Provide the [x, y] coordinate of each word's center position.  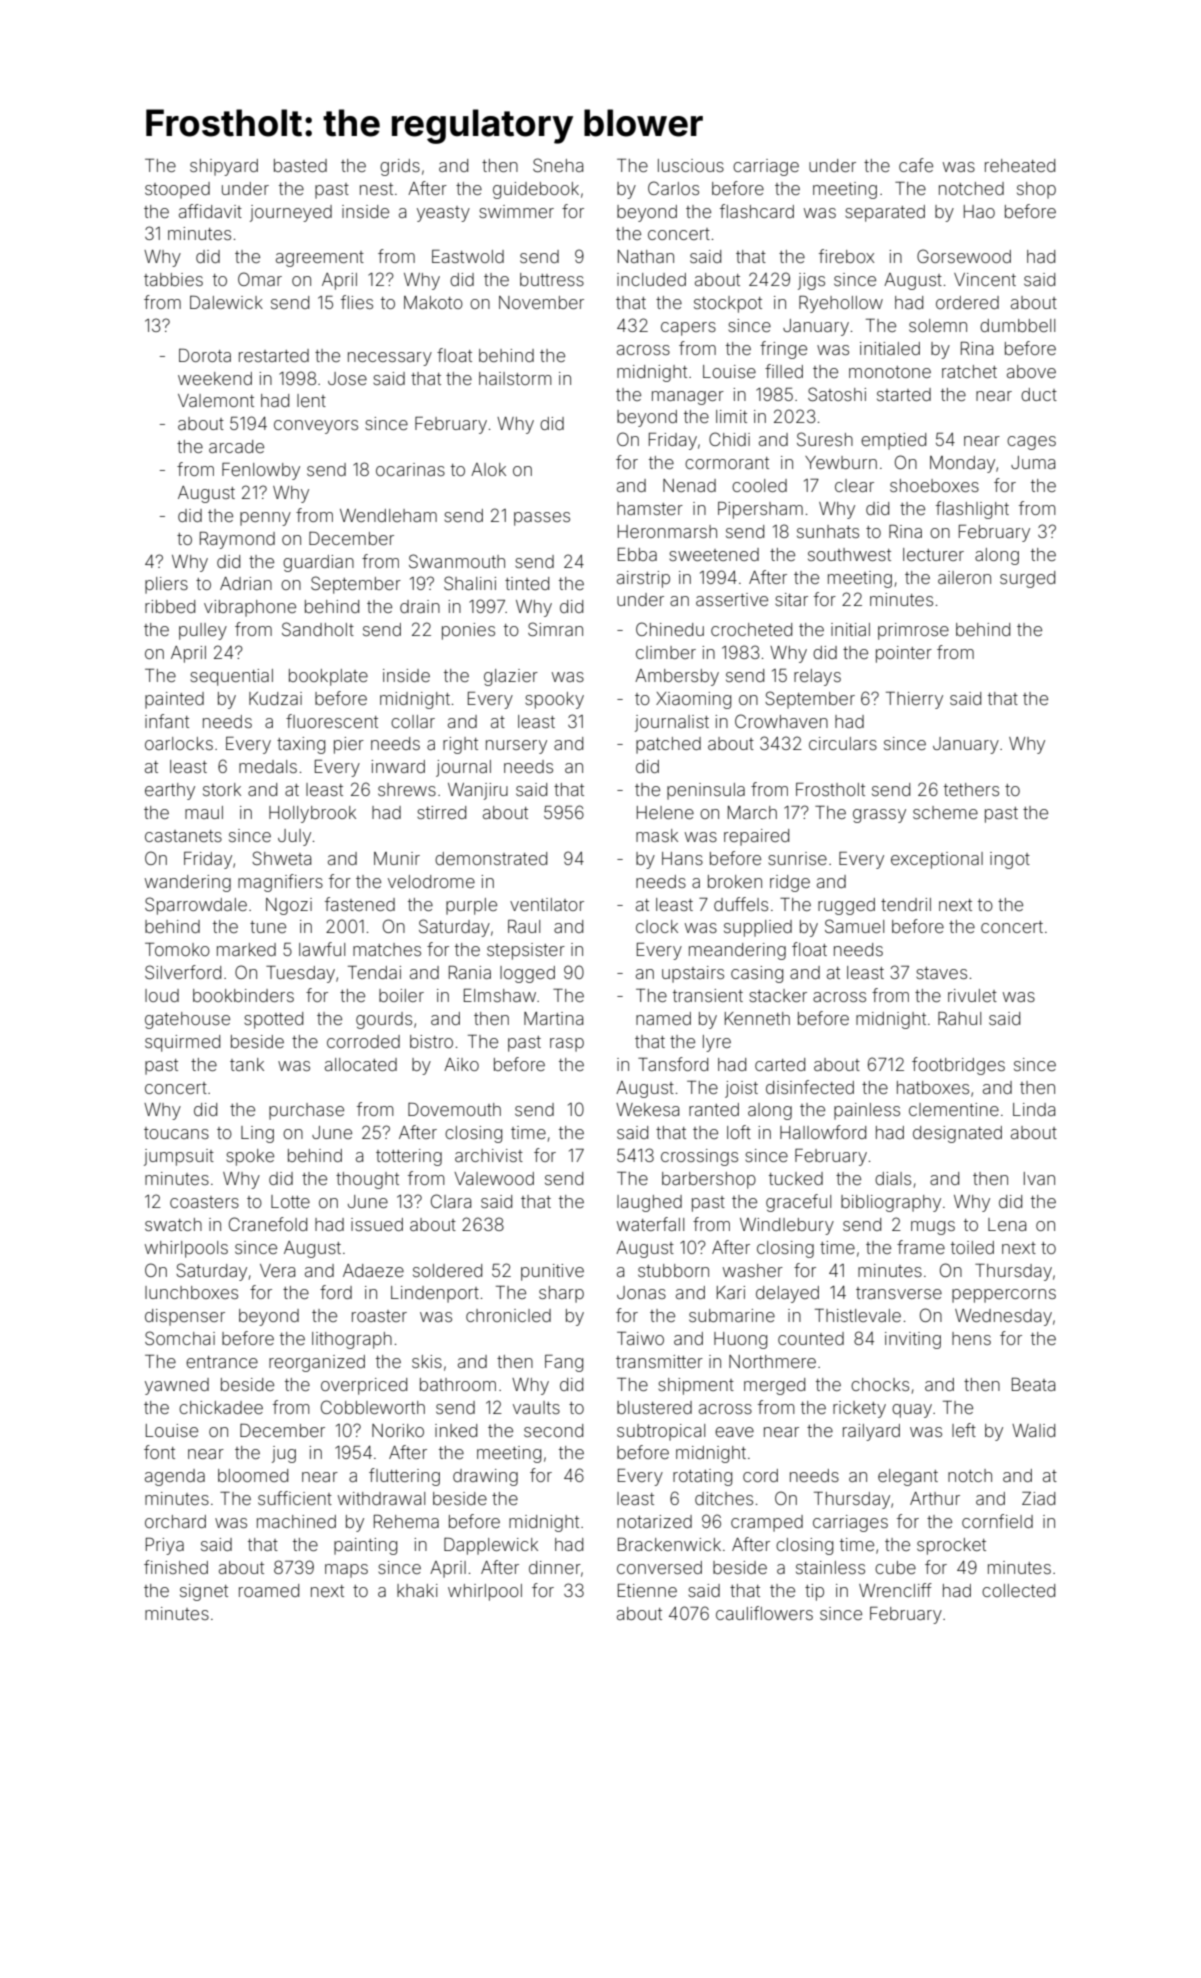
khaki [417, 1590]
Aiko [461, 1064]
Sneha [558, 165]
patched [668, 745]
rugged [846, 906]
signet [204, 1592]
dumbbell [1017, 325]
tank [247, 1064]
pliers [166, 585]
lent [311, 400]
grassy [879, 816]
